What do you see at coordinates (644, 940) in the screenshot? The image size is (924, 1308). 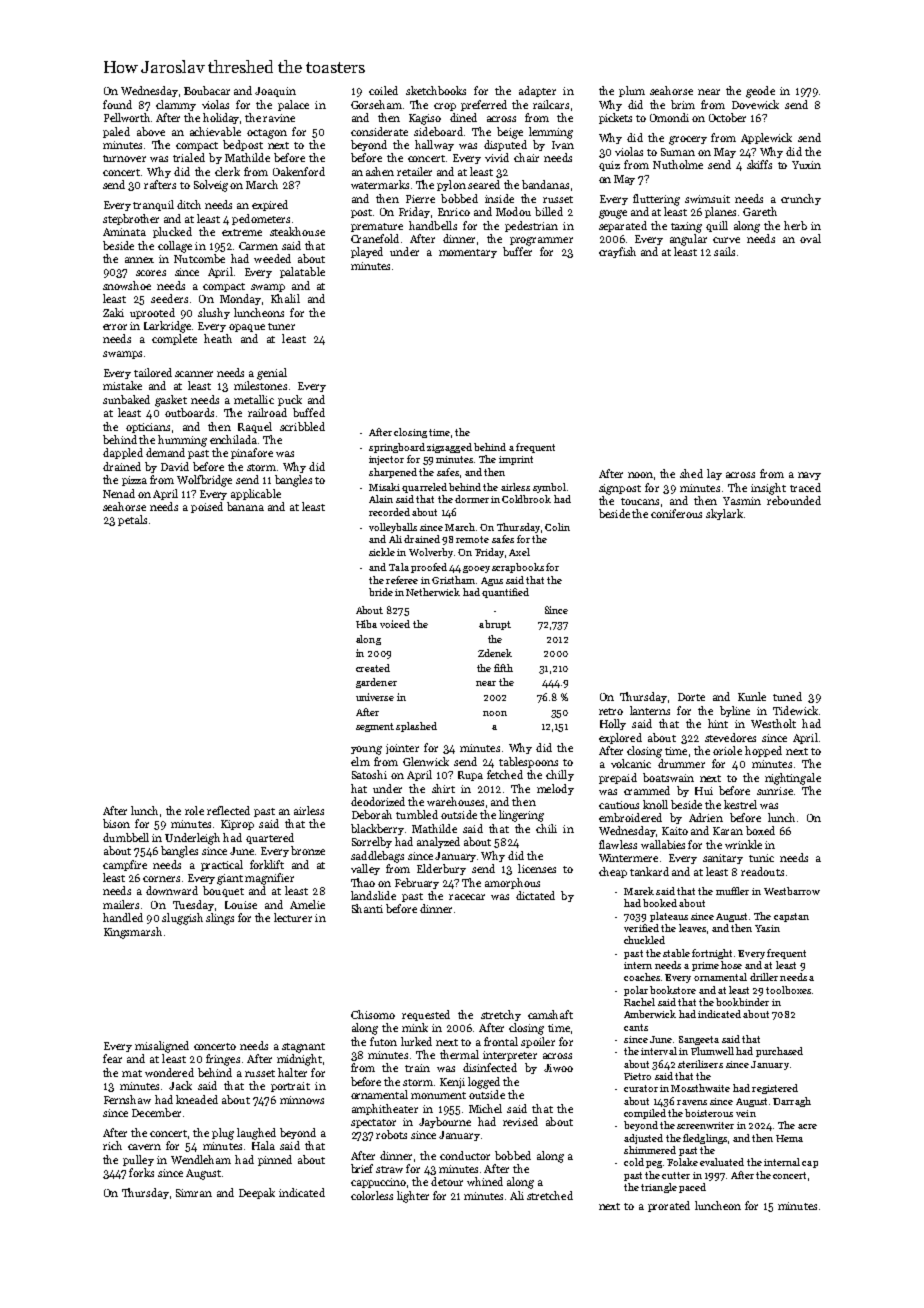 I see `chuckled` at bounding box center [644, 940].
